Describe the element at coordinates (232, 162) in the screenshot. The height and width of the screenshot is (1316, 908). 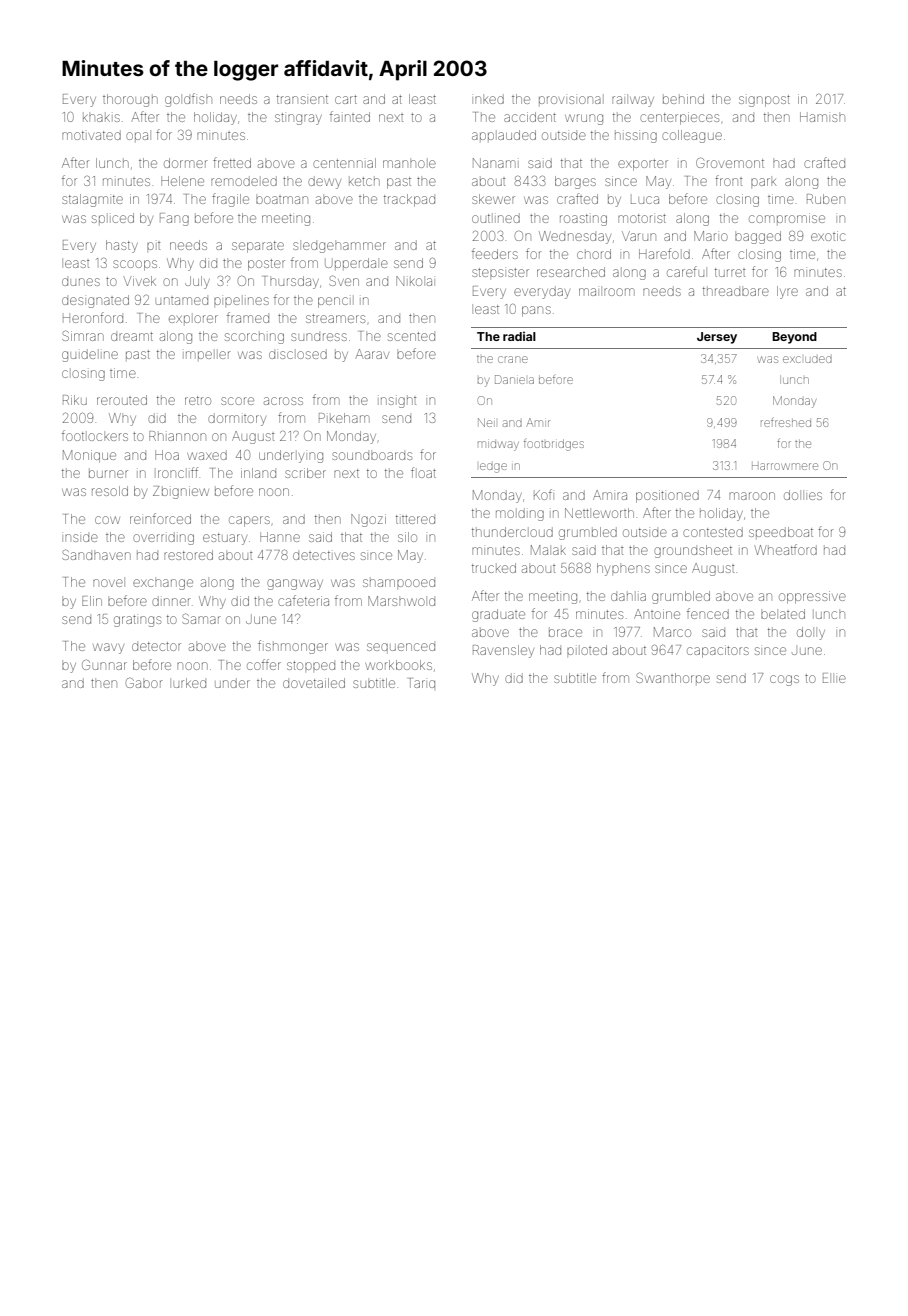
I see `fretted` at that location.
